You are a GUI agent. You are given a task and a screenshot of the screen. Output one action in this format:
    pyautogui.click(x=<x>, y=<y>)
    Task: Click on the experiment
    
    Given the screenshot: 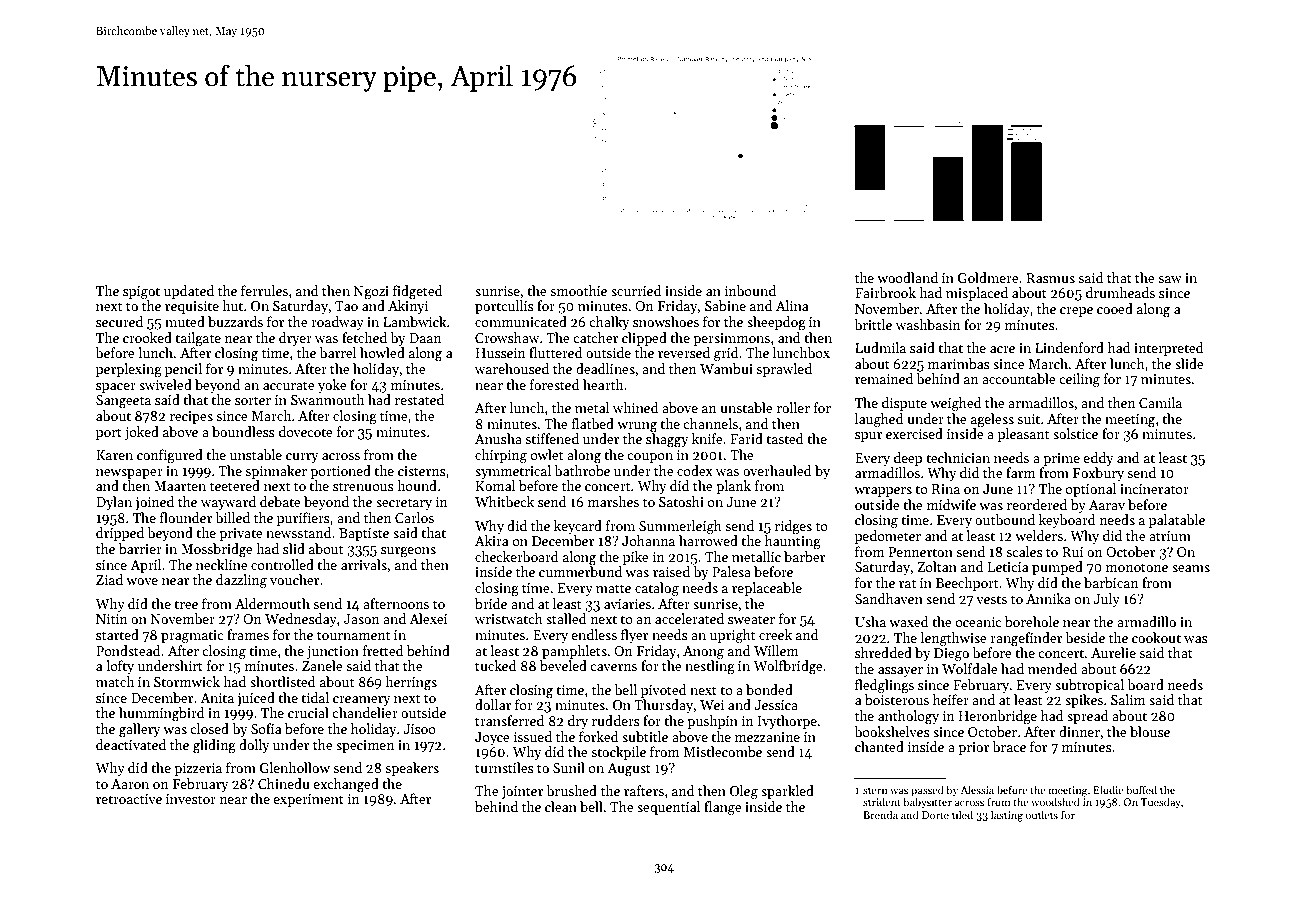 What is the action you would take?
    pyautogui.click(x=308, y=800)
